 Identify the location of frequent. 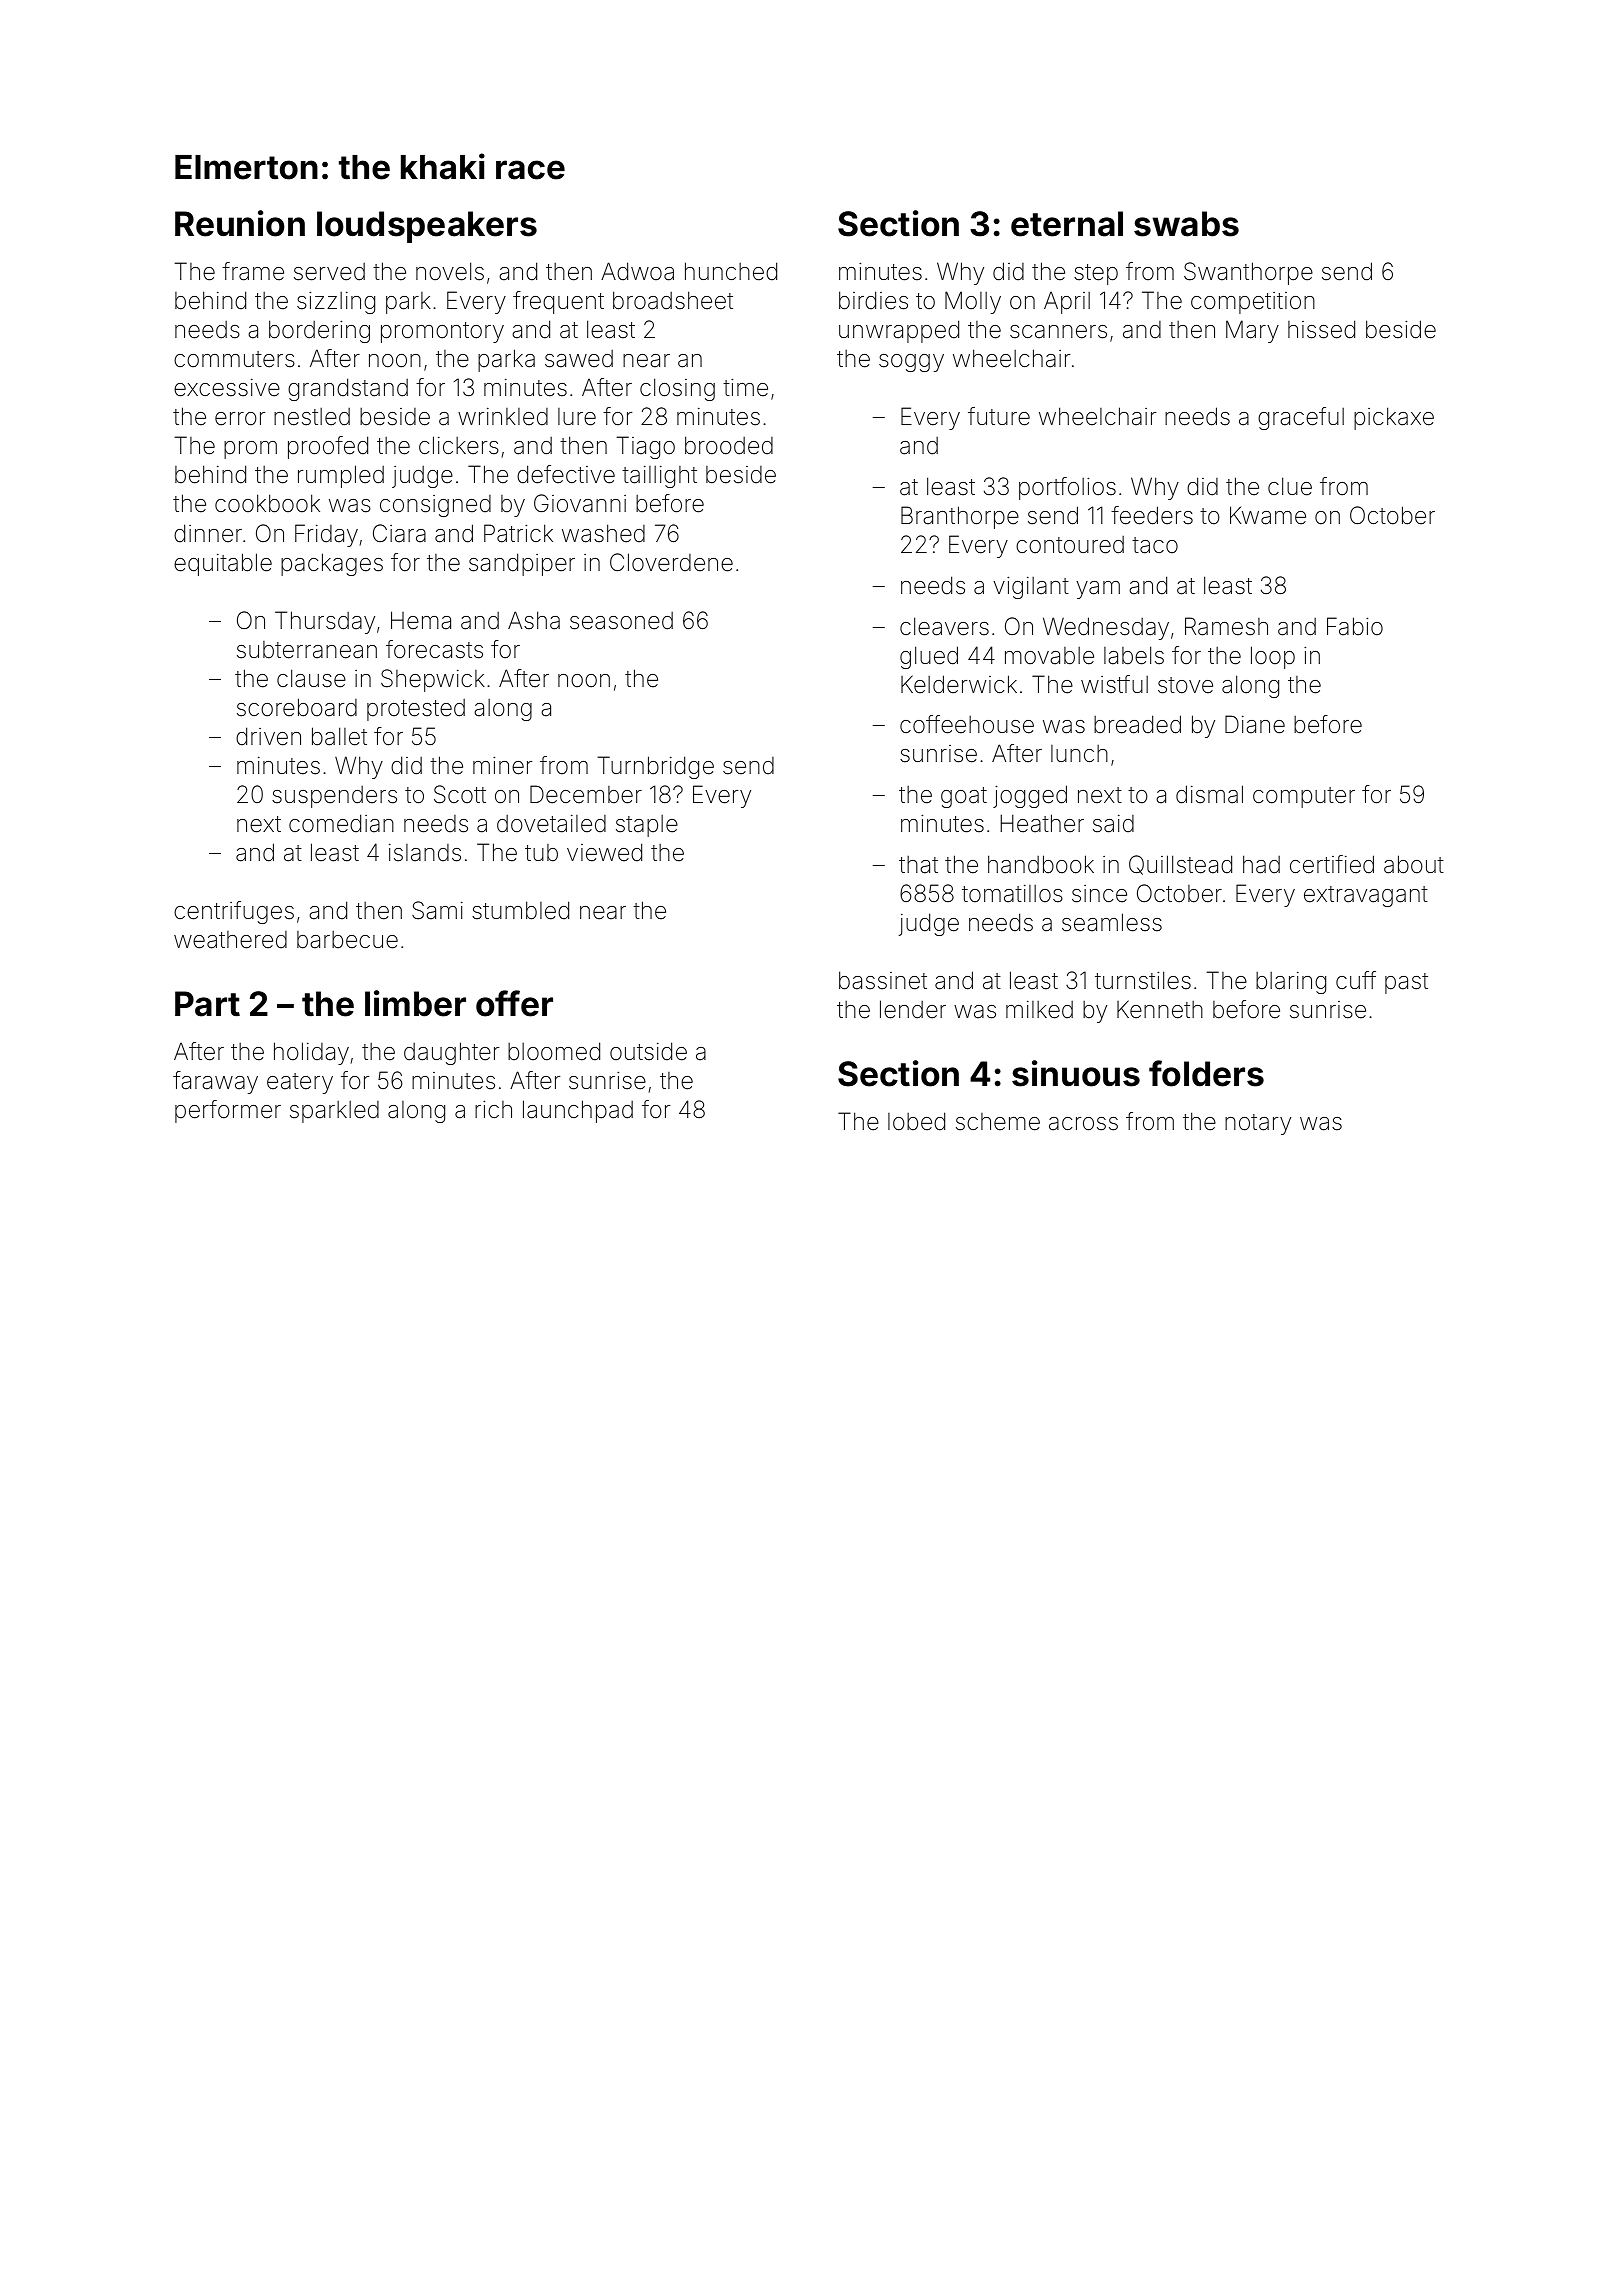
(558, 302).
